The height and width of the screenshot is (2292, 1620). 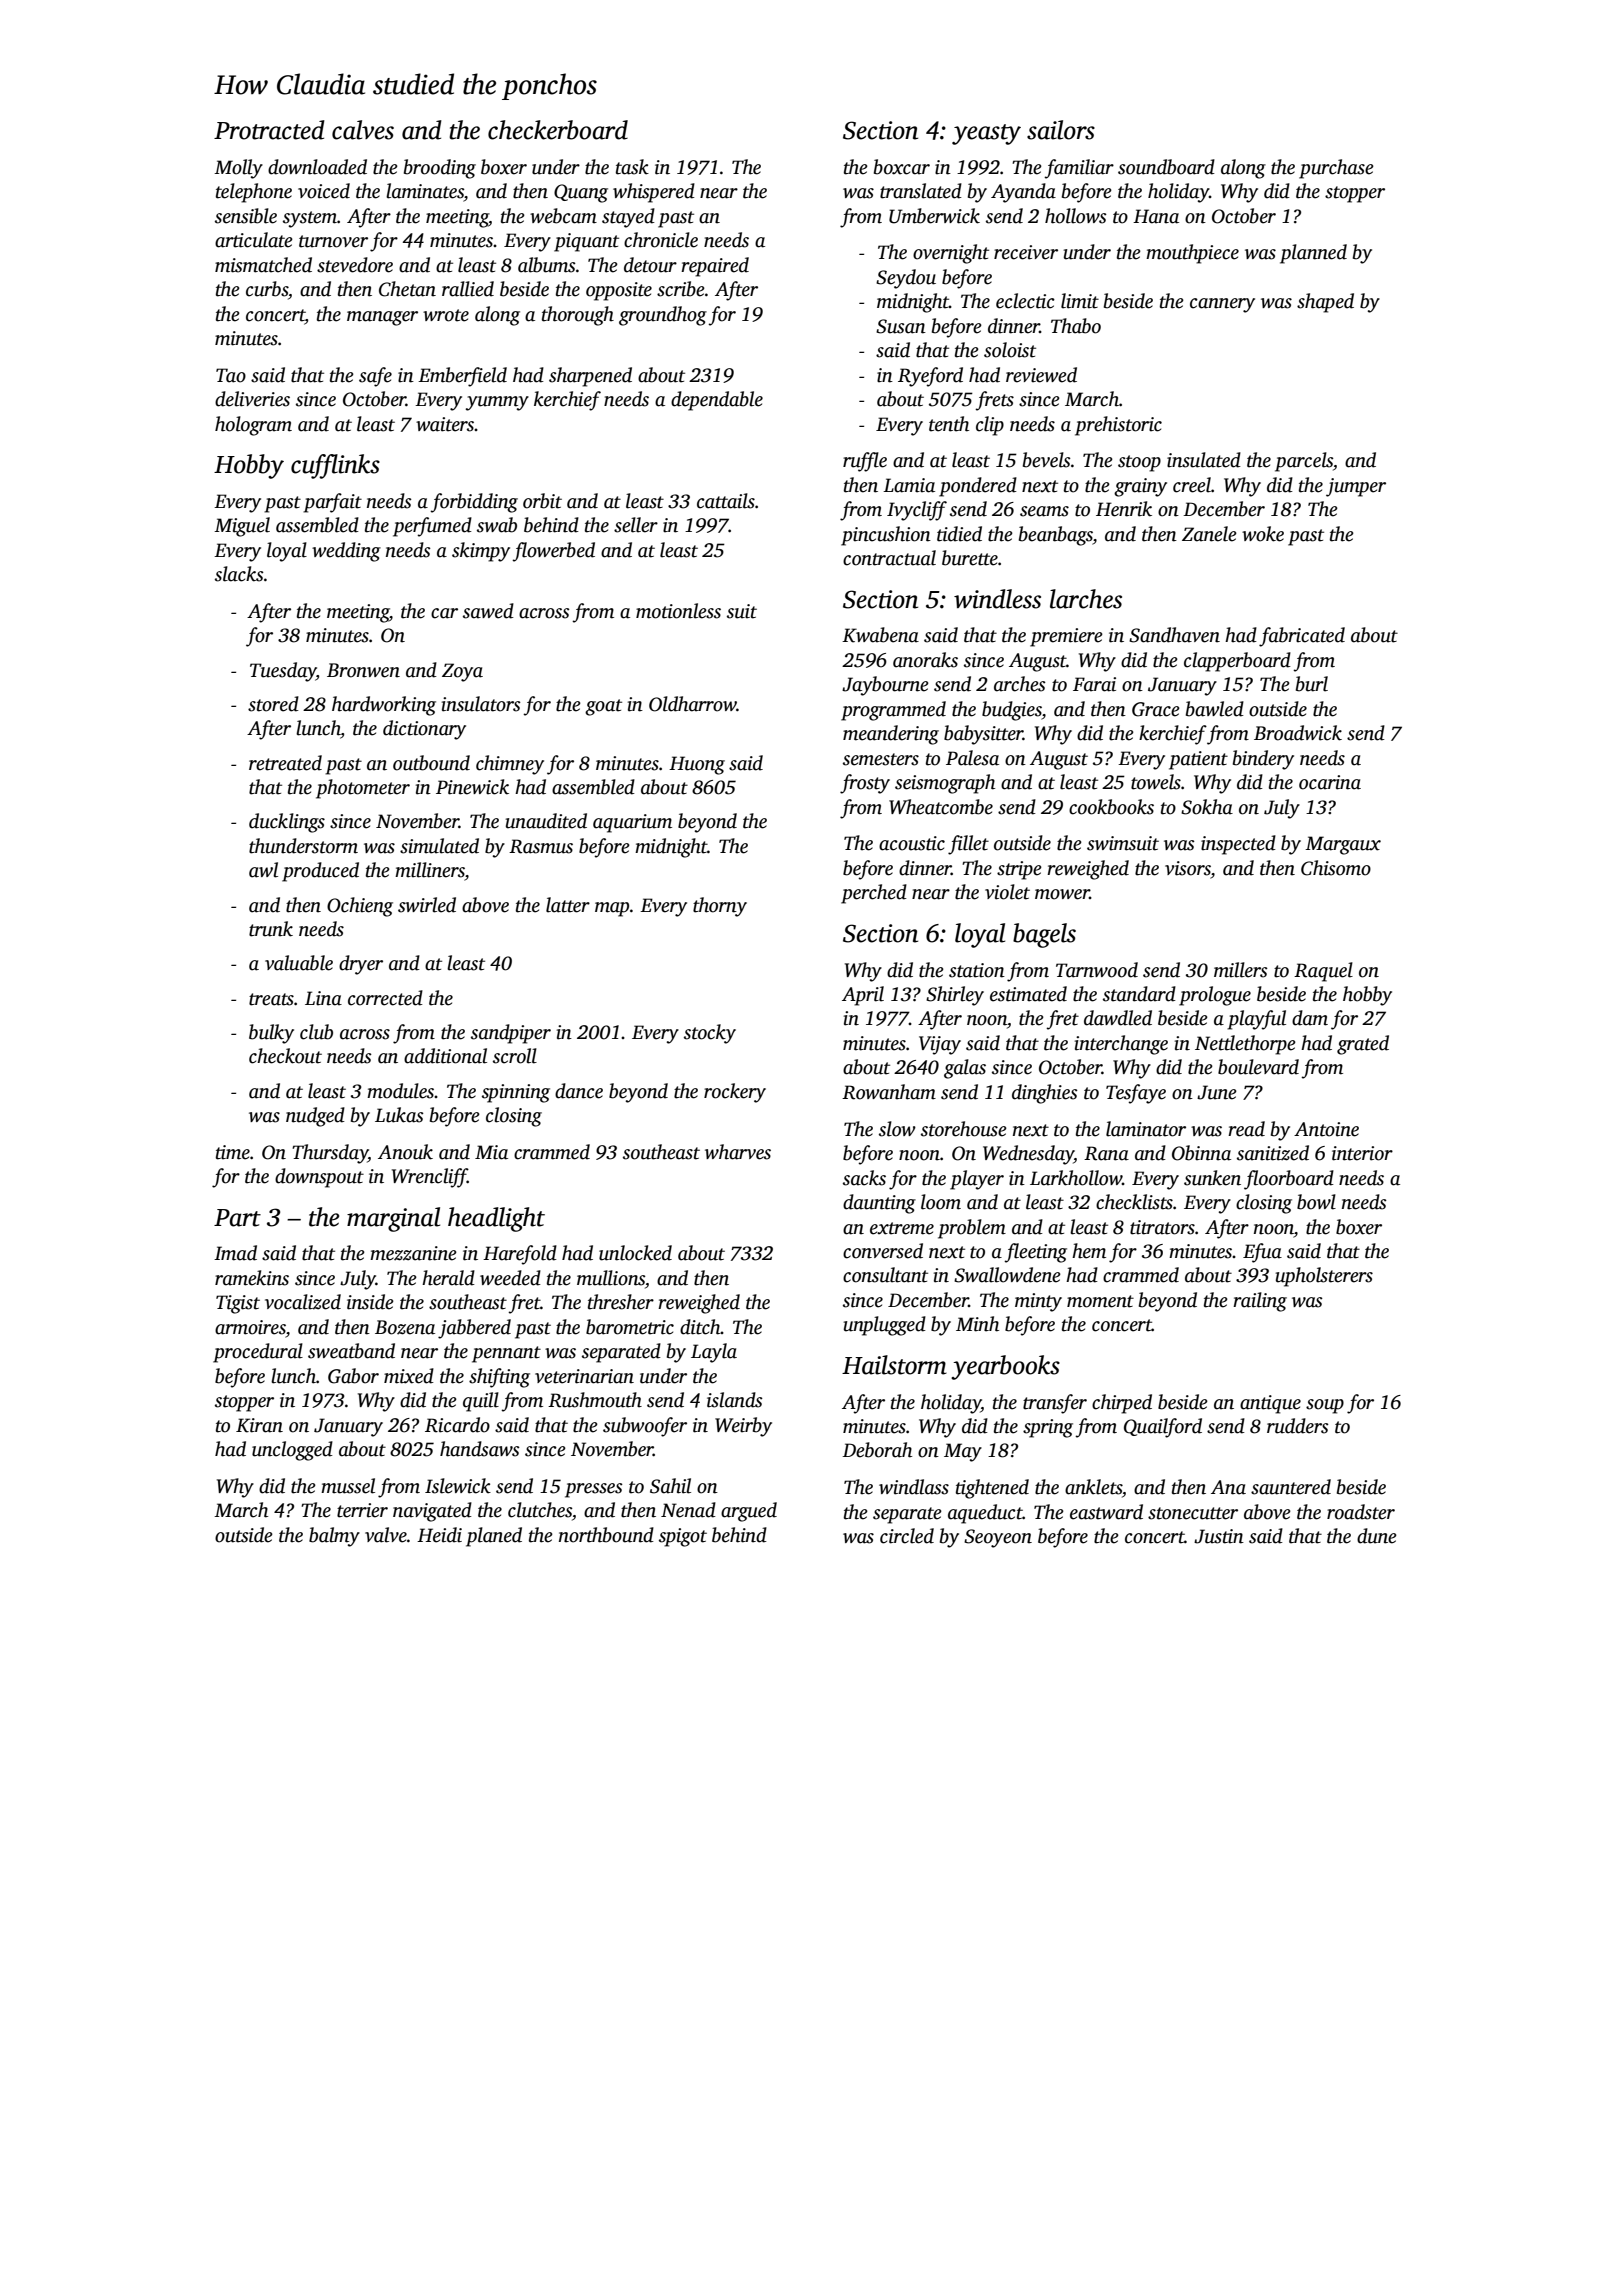 What do you see at coordinates (632, 167) in the screenshot?
I see `task` at bounding box center [632, 167].
